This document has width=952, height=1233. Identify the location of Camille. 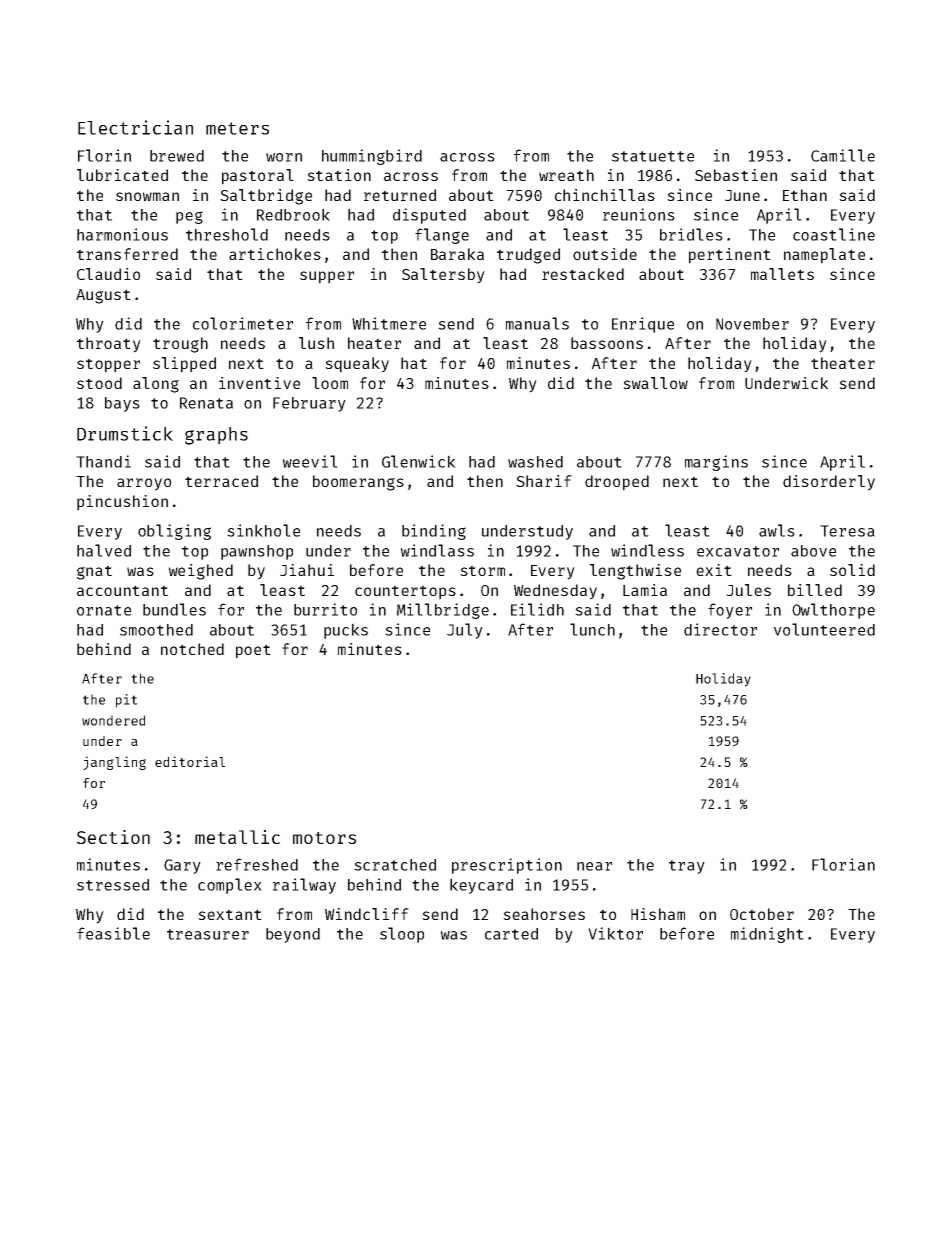
(843, 155).
